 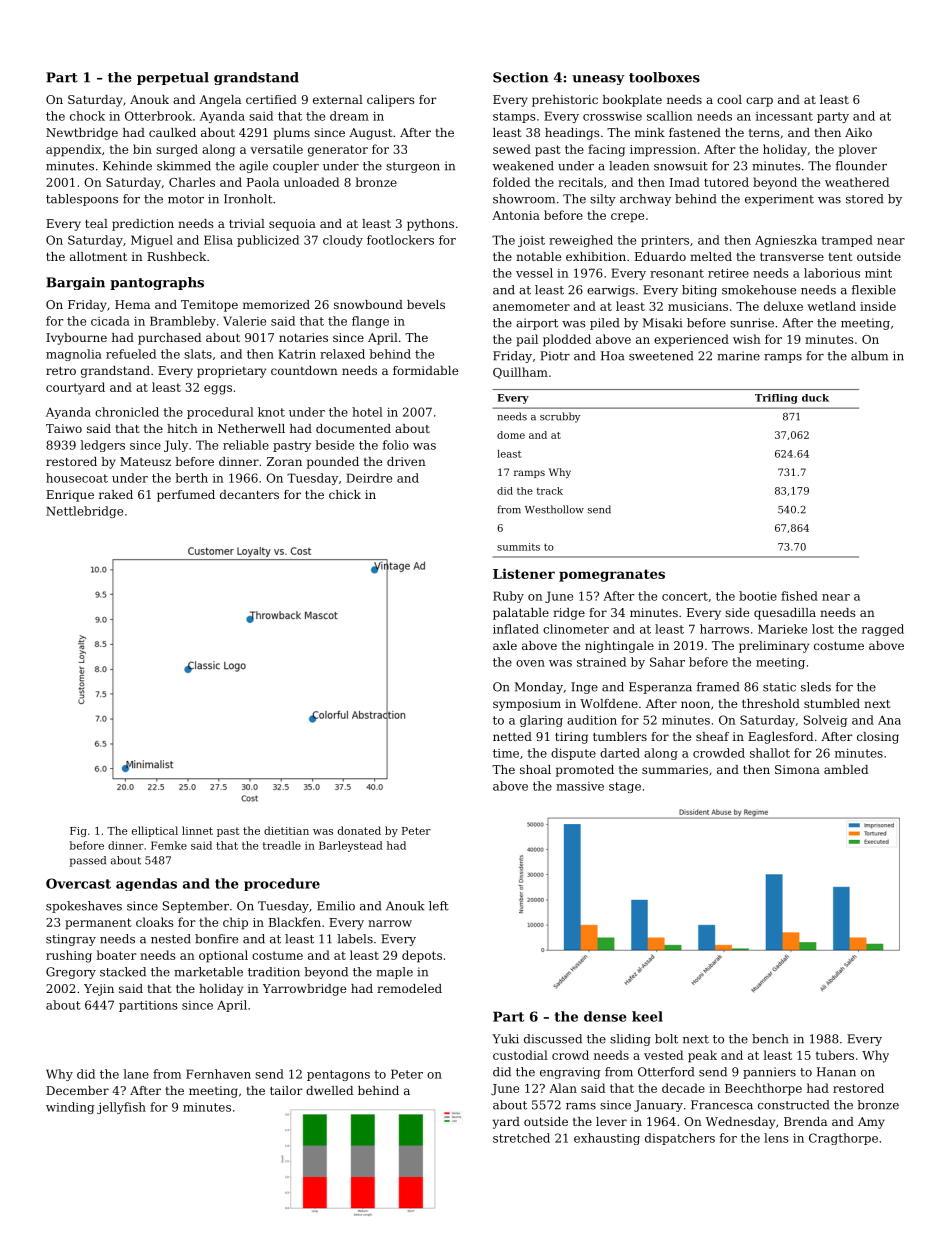 What do you see at coordinates (520, 77) in the screenshot?
I see `Section` at bounding box center [520, 77].
